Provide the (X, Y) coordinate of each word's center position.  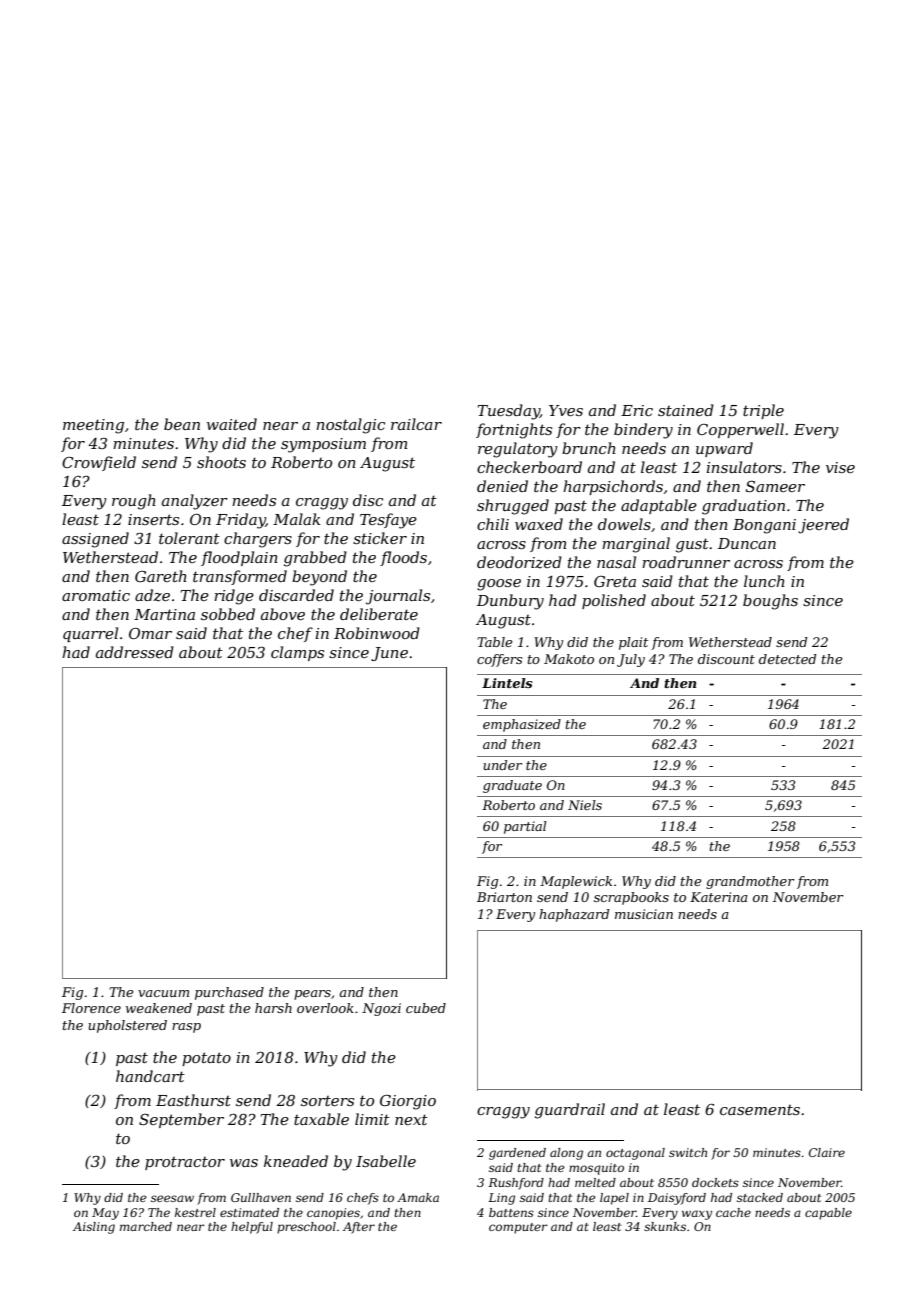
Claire (827, 1152)
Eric (637, 410)
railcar (416, 424)
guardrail (570, 1111)
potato (206, 1059)
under (502, 765)
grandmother (750, 882)
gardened (517, 1154)
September (181, 1120)
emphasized (522, 725)
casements (760, 1110)
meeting (93, 426)
